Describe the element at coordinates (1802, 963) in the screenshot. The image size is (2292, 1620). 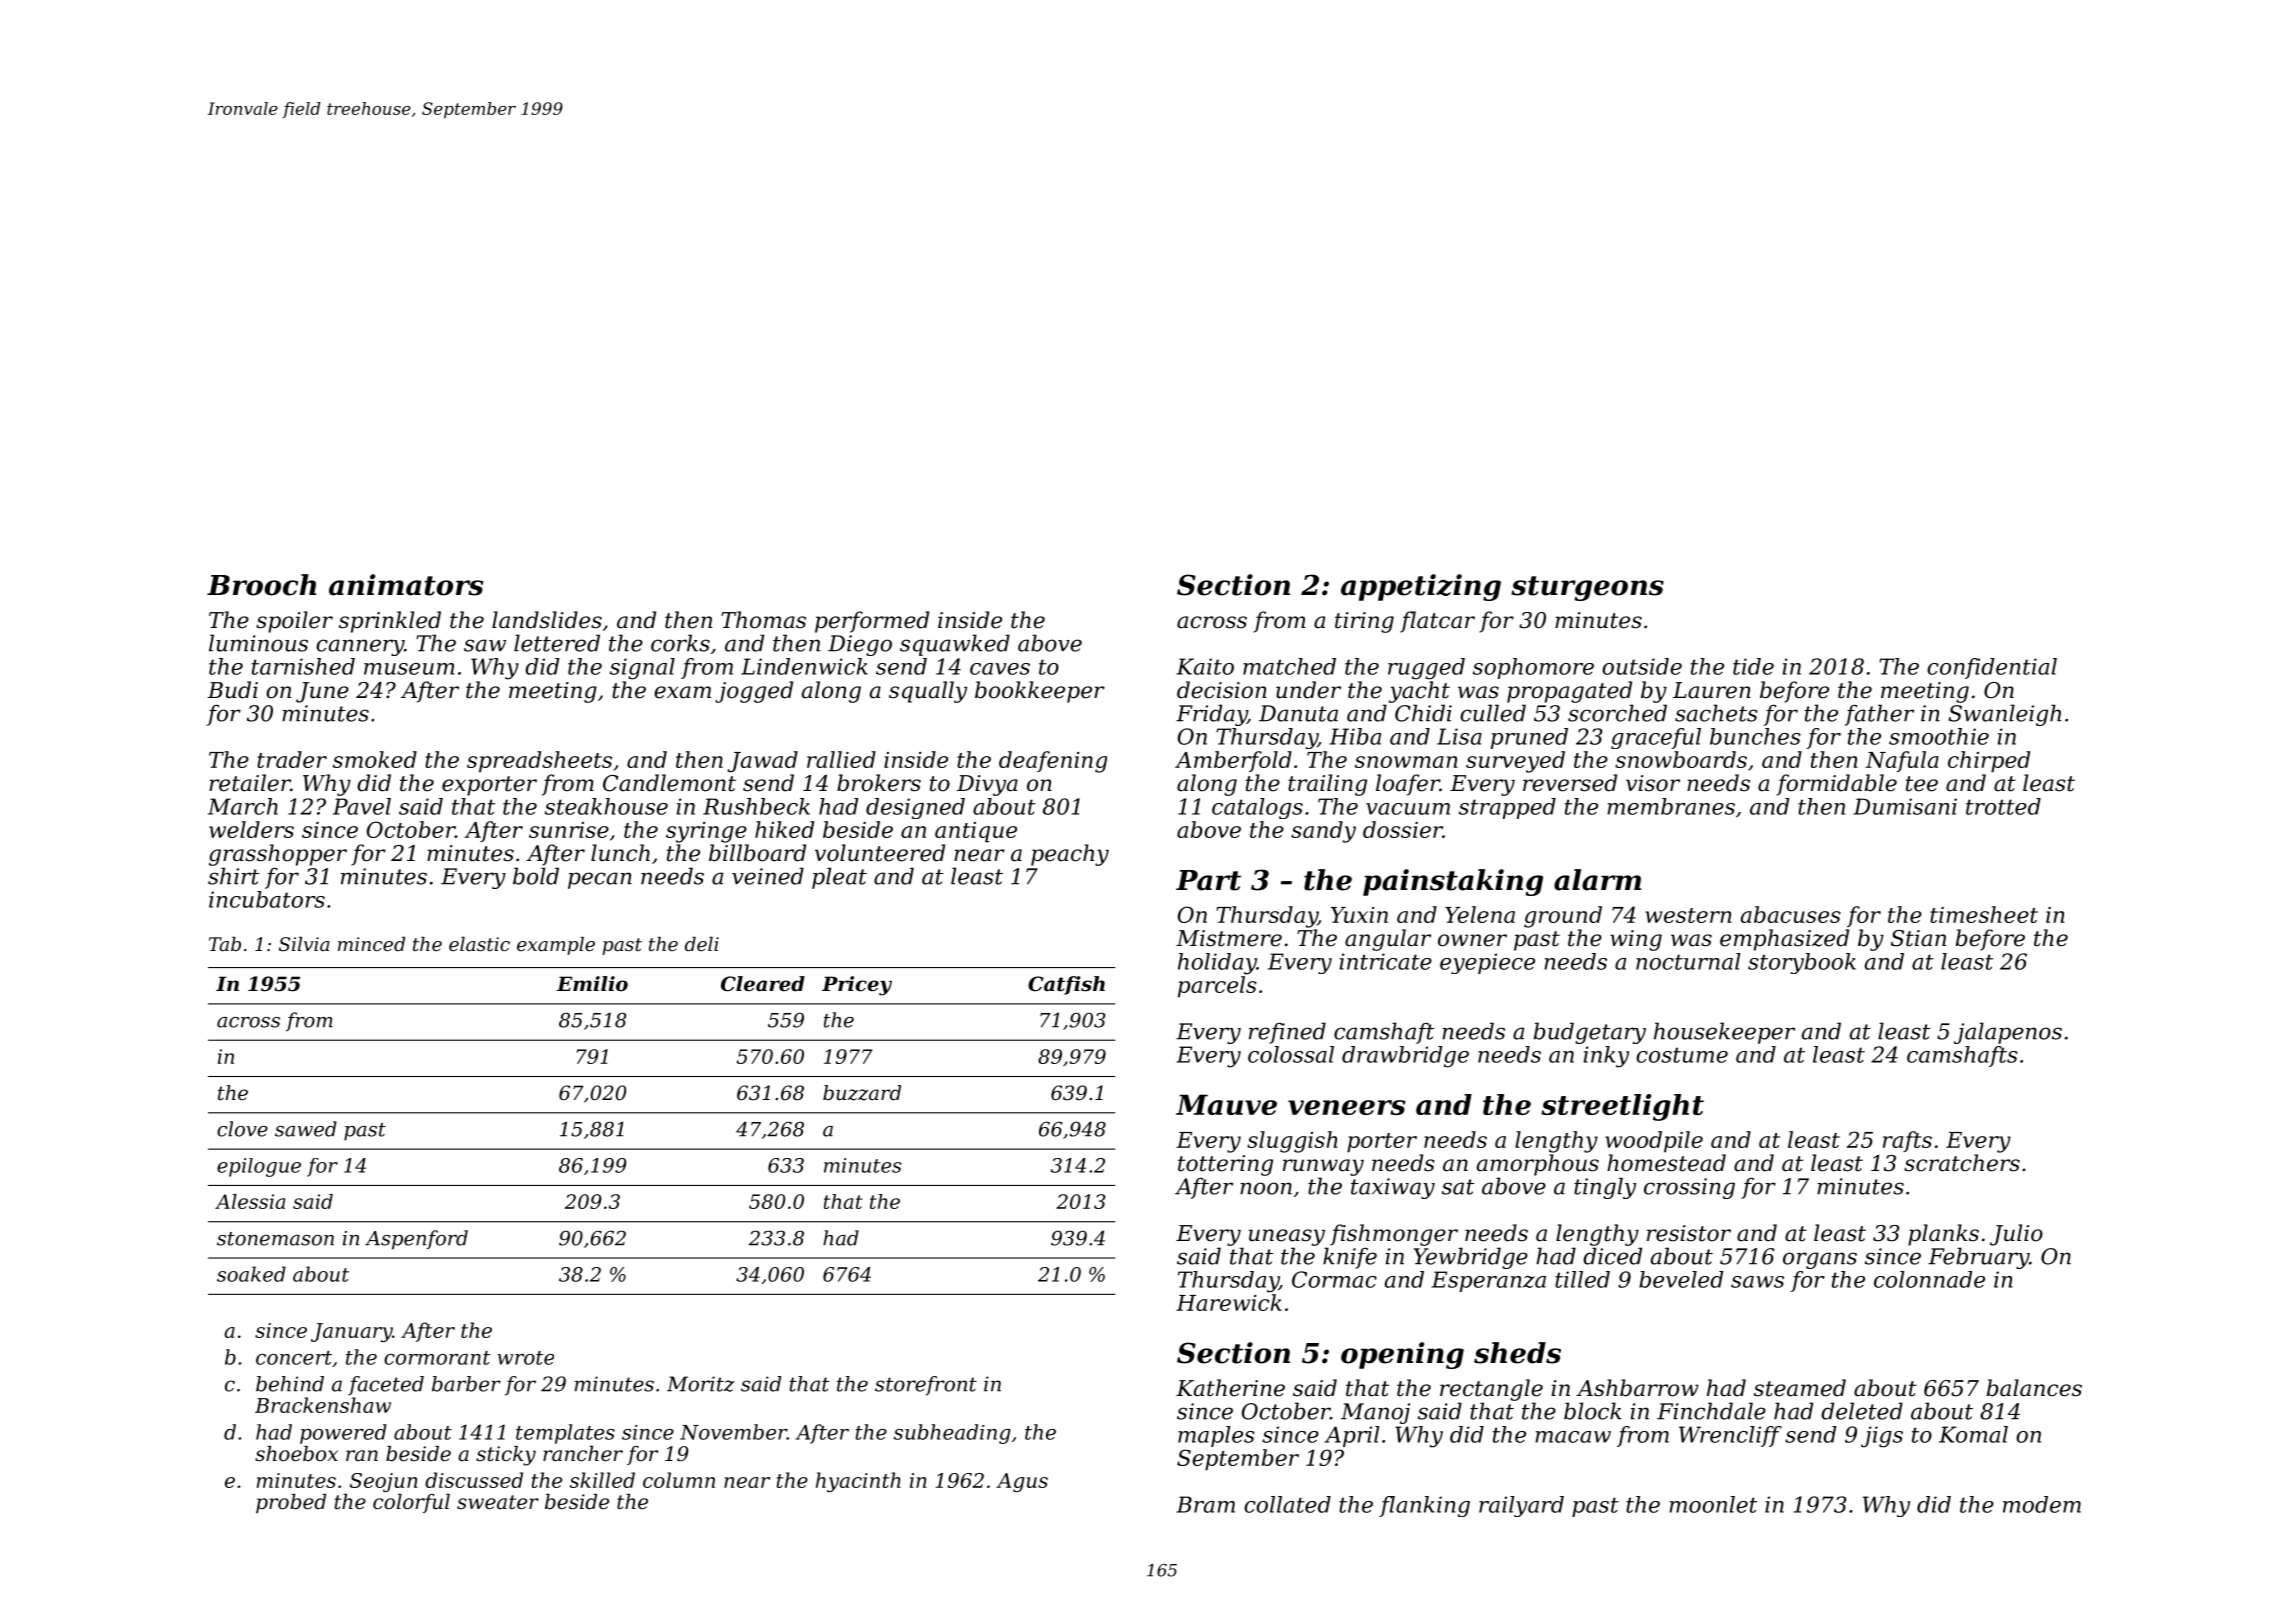
I see `storybook` at that location.
